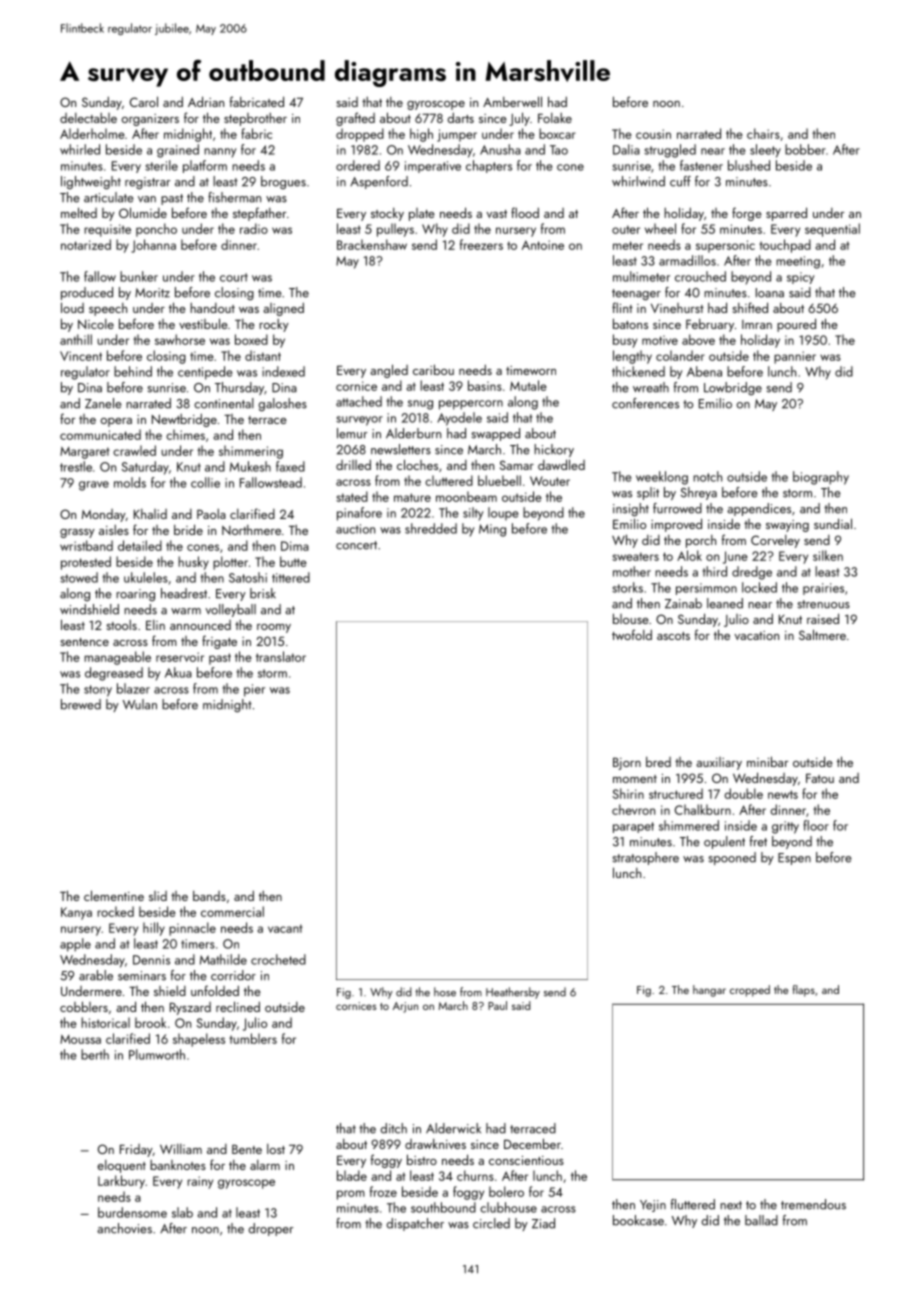  What do you see at coordinates (79, 212) in the screenshot?
I see `melted` at bounding box center [79, 212].
